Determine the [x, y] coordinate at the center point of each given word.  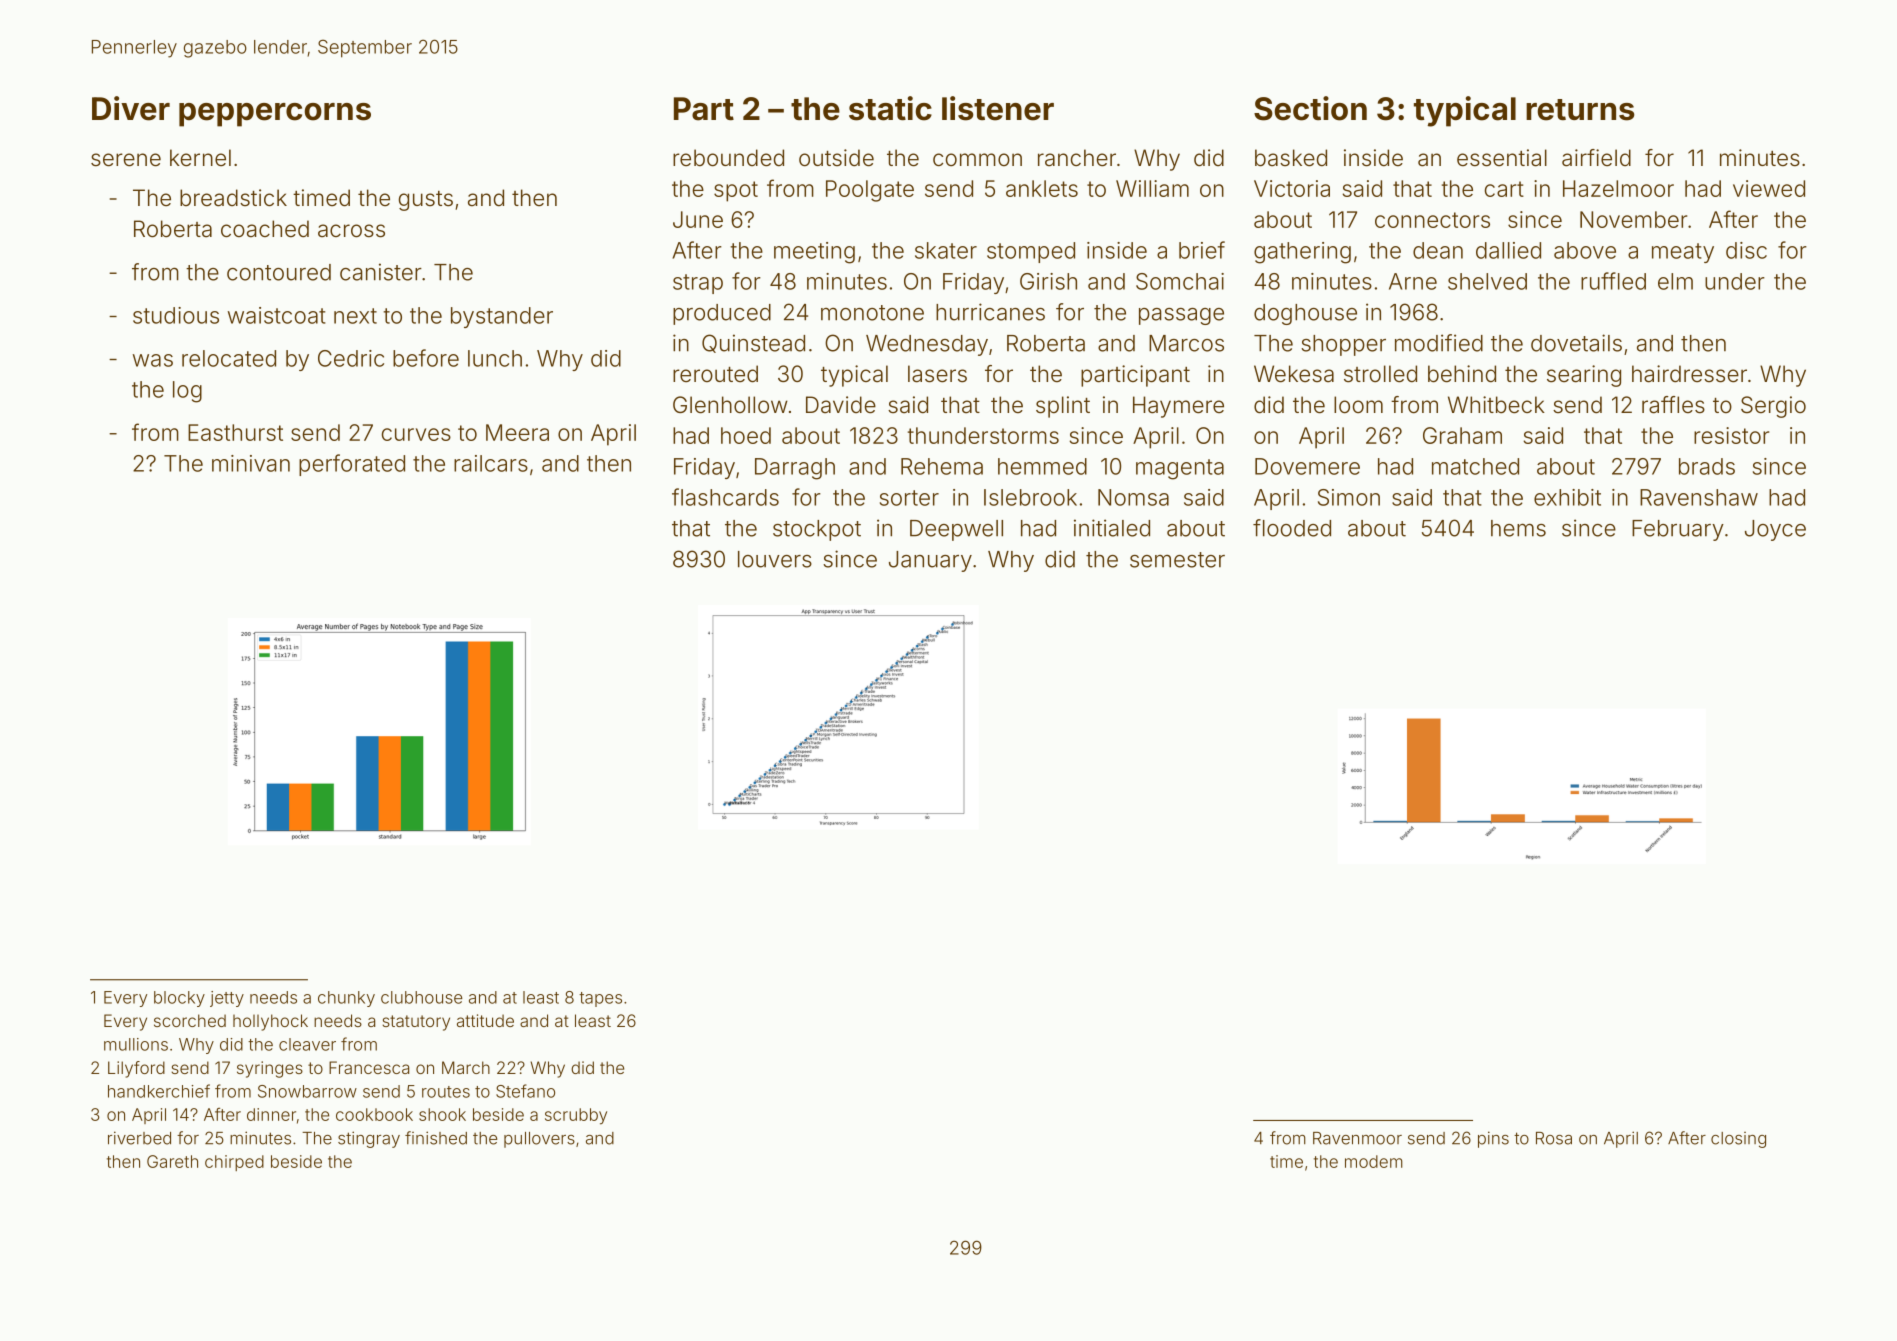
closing [1738, 1140]
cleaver [307, 1044]
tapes [600, 999]
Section [1310, 108]
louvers [775, 559]
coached [265, 229]
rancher [1077, 158]
